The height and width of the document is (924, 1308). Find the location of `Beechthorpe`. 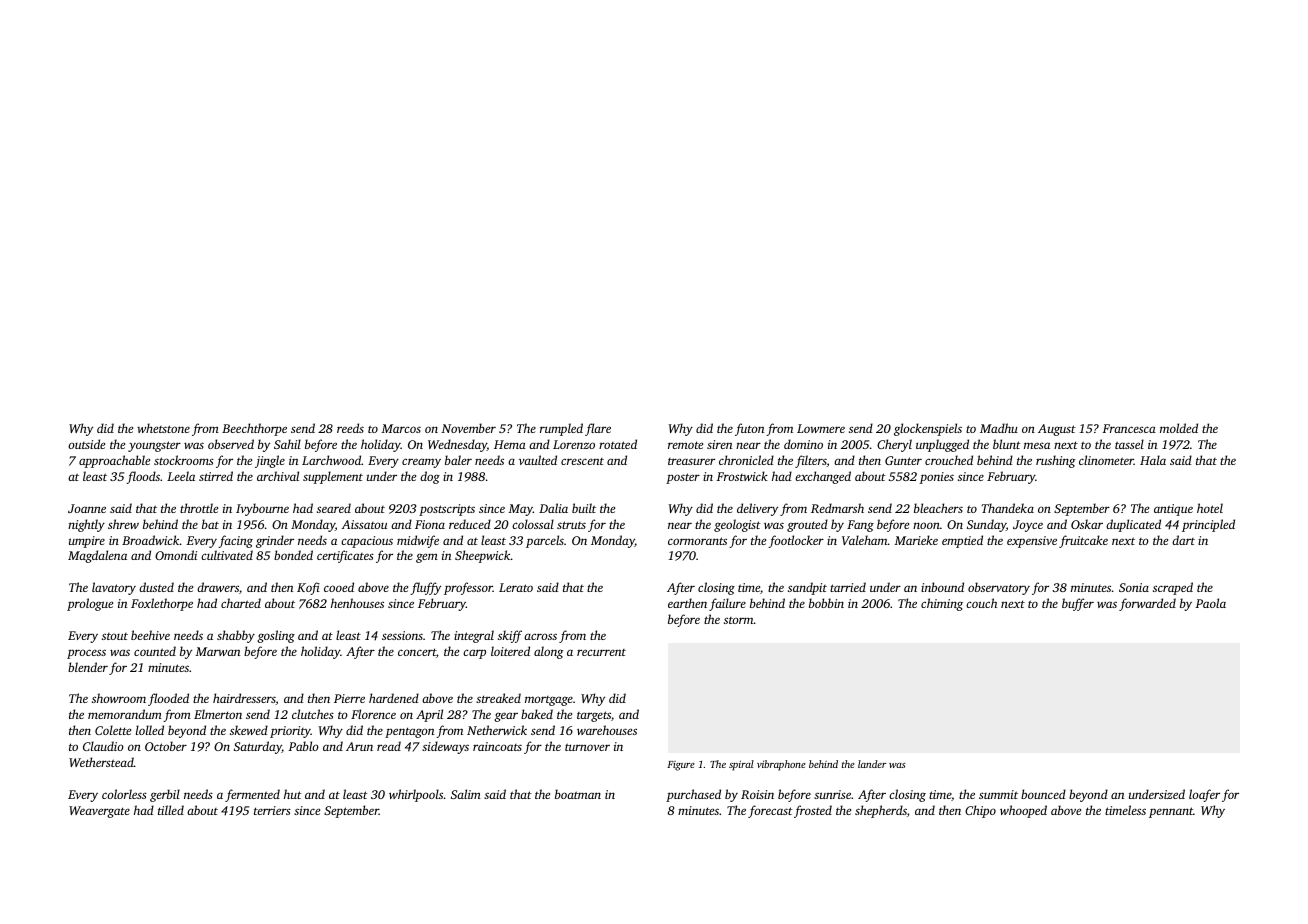

Beechthorpe is located at coordinates (254, 429).
